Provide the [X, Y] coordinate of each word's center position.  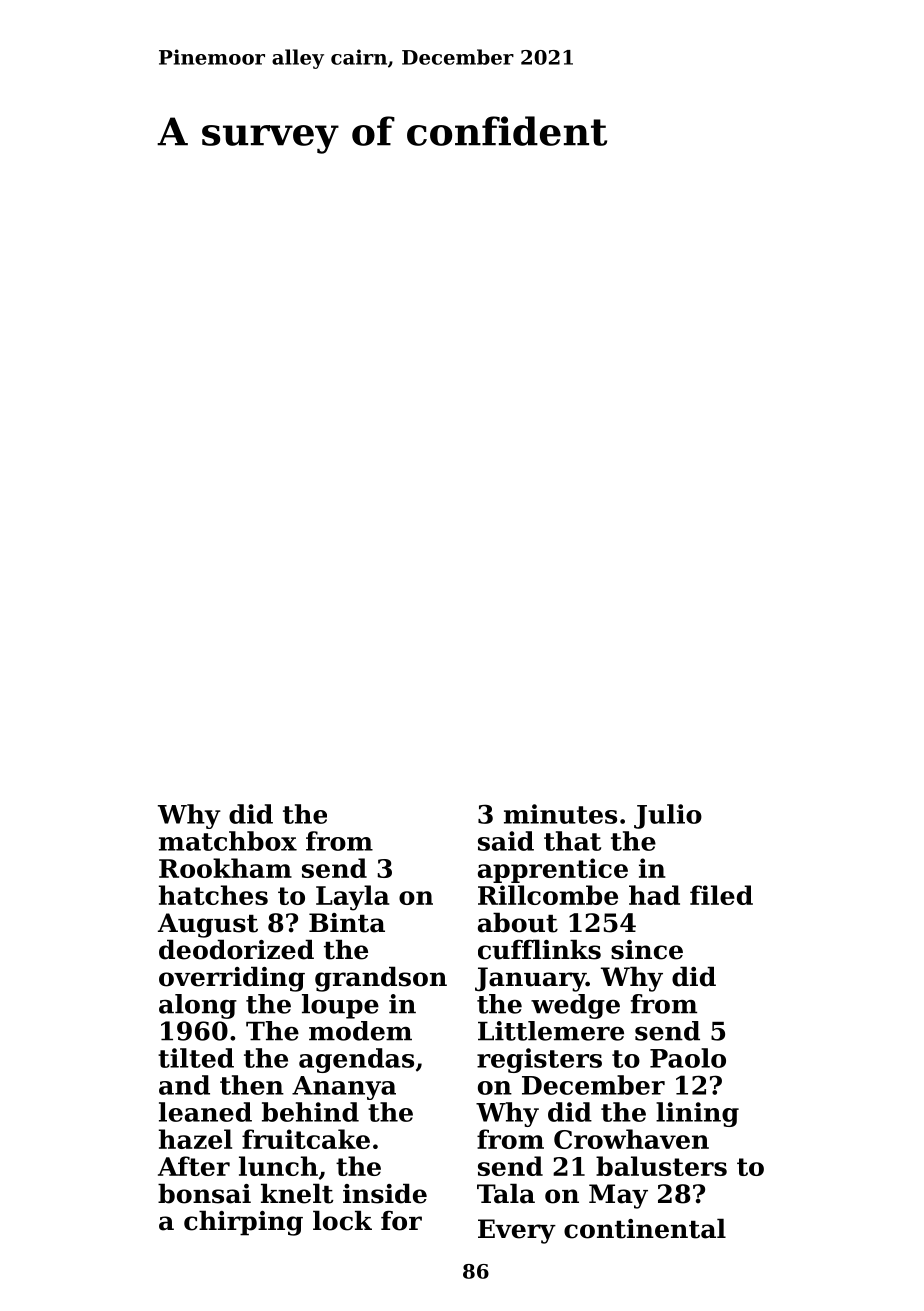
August [208, 925]
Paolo [688, 1058]
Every [517, 1231]
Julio [668, 816]
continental [645, 1228]
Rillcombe [548, 895]
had [654, 895]
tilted [196, 1058]
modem [360, 1031]
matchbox [228, 841]
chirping [243, 1223]
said [506, 841]
